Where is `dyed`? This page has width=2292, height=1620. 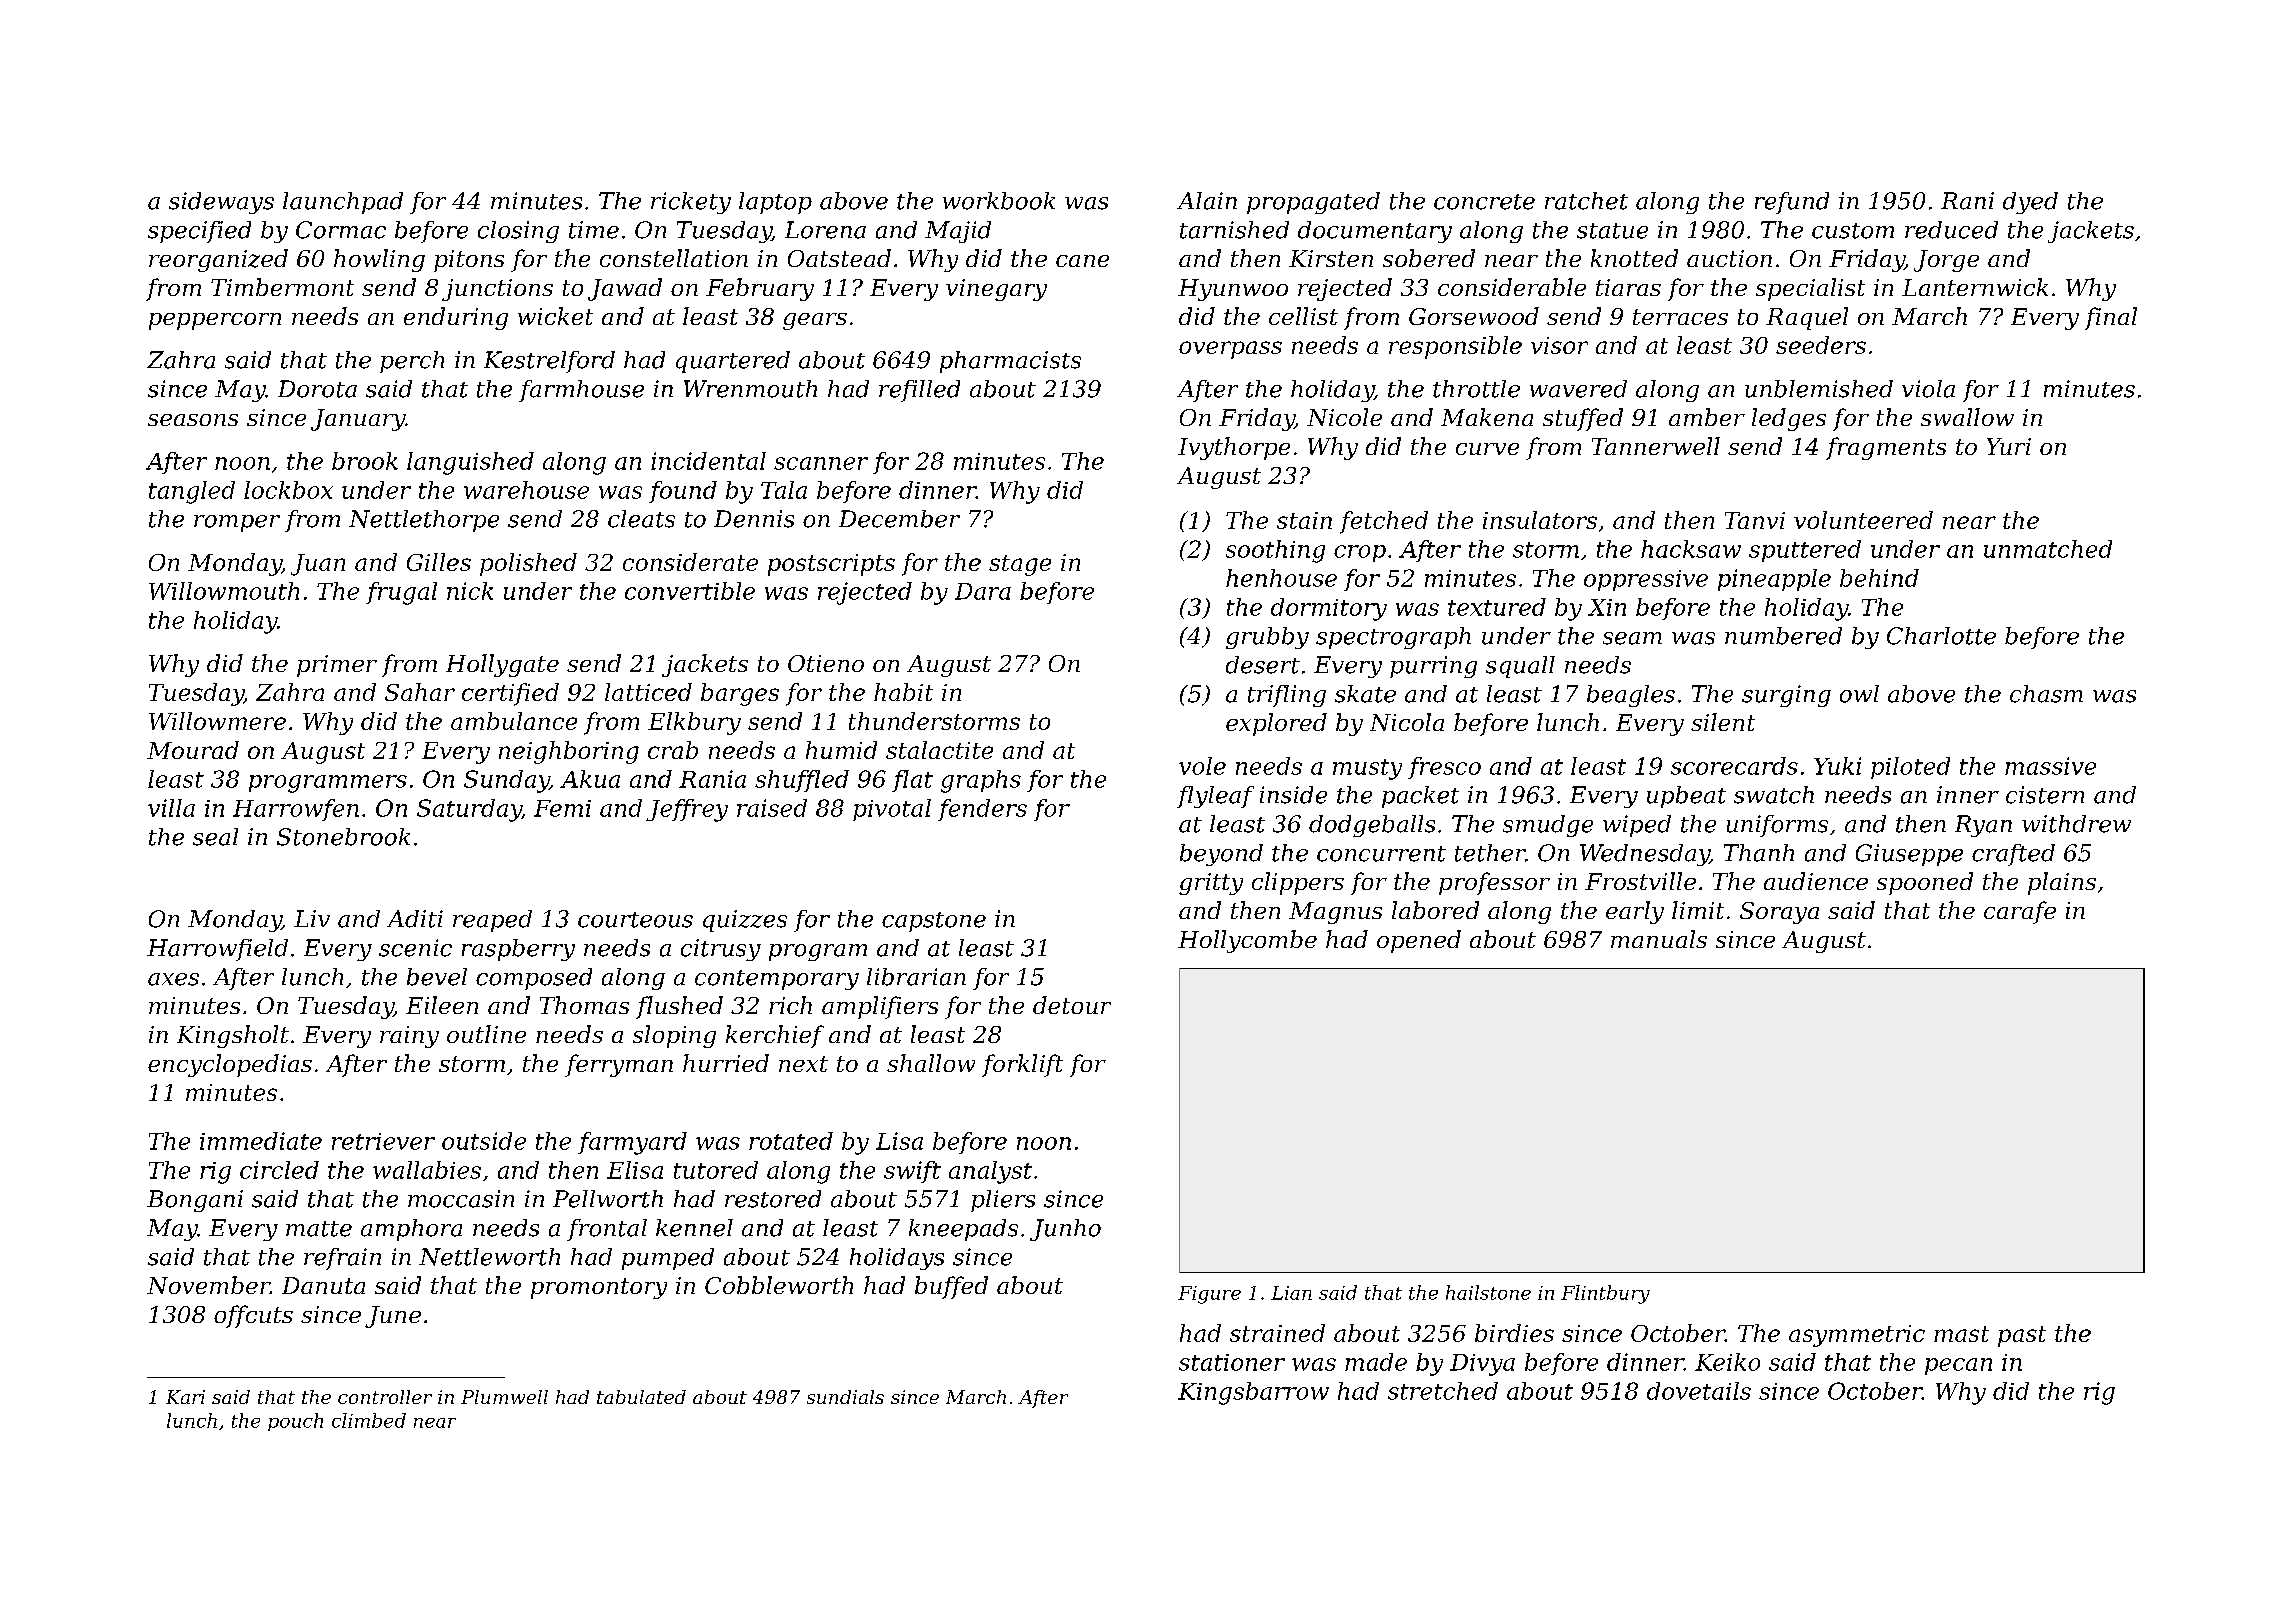
dyed is located at coordinates (2030, 203).
